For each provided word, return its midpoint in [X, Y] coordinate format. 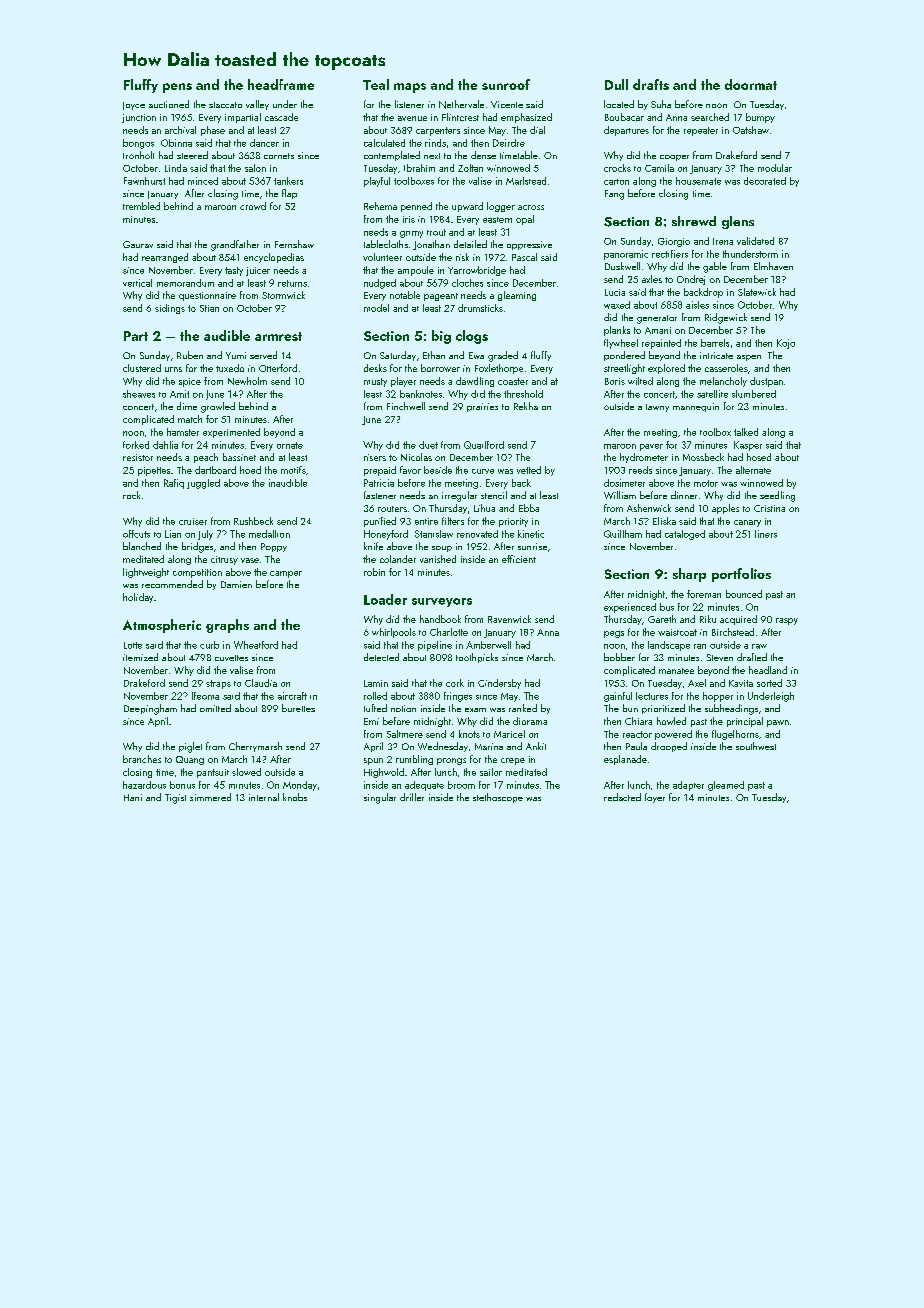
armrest [278, 336]
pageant [441, 297]
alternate [753, 470]
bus [667, 607]
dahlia [165, 445]
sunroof [506, 84]
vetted [529, 470]
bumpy [760, 118]
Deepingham [150, 709]
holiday [138, 598]
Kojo [786, 344]
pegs [614, 634]
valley [257, 105]
